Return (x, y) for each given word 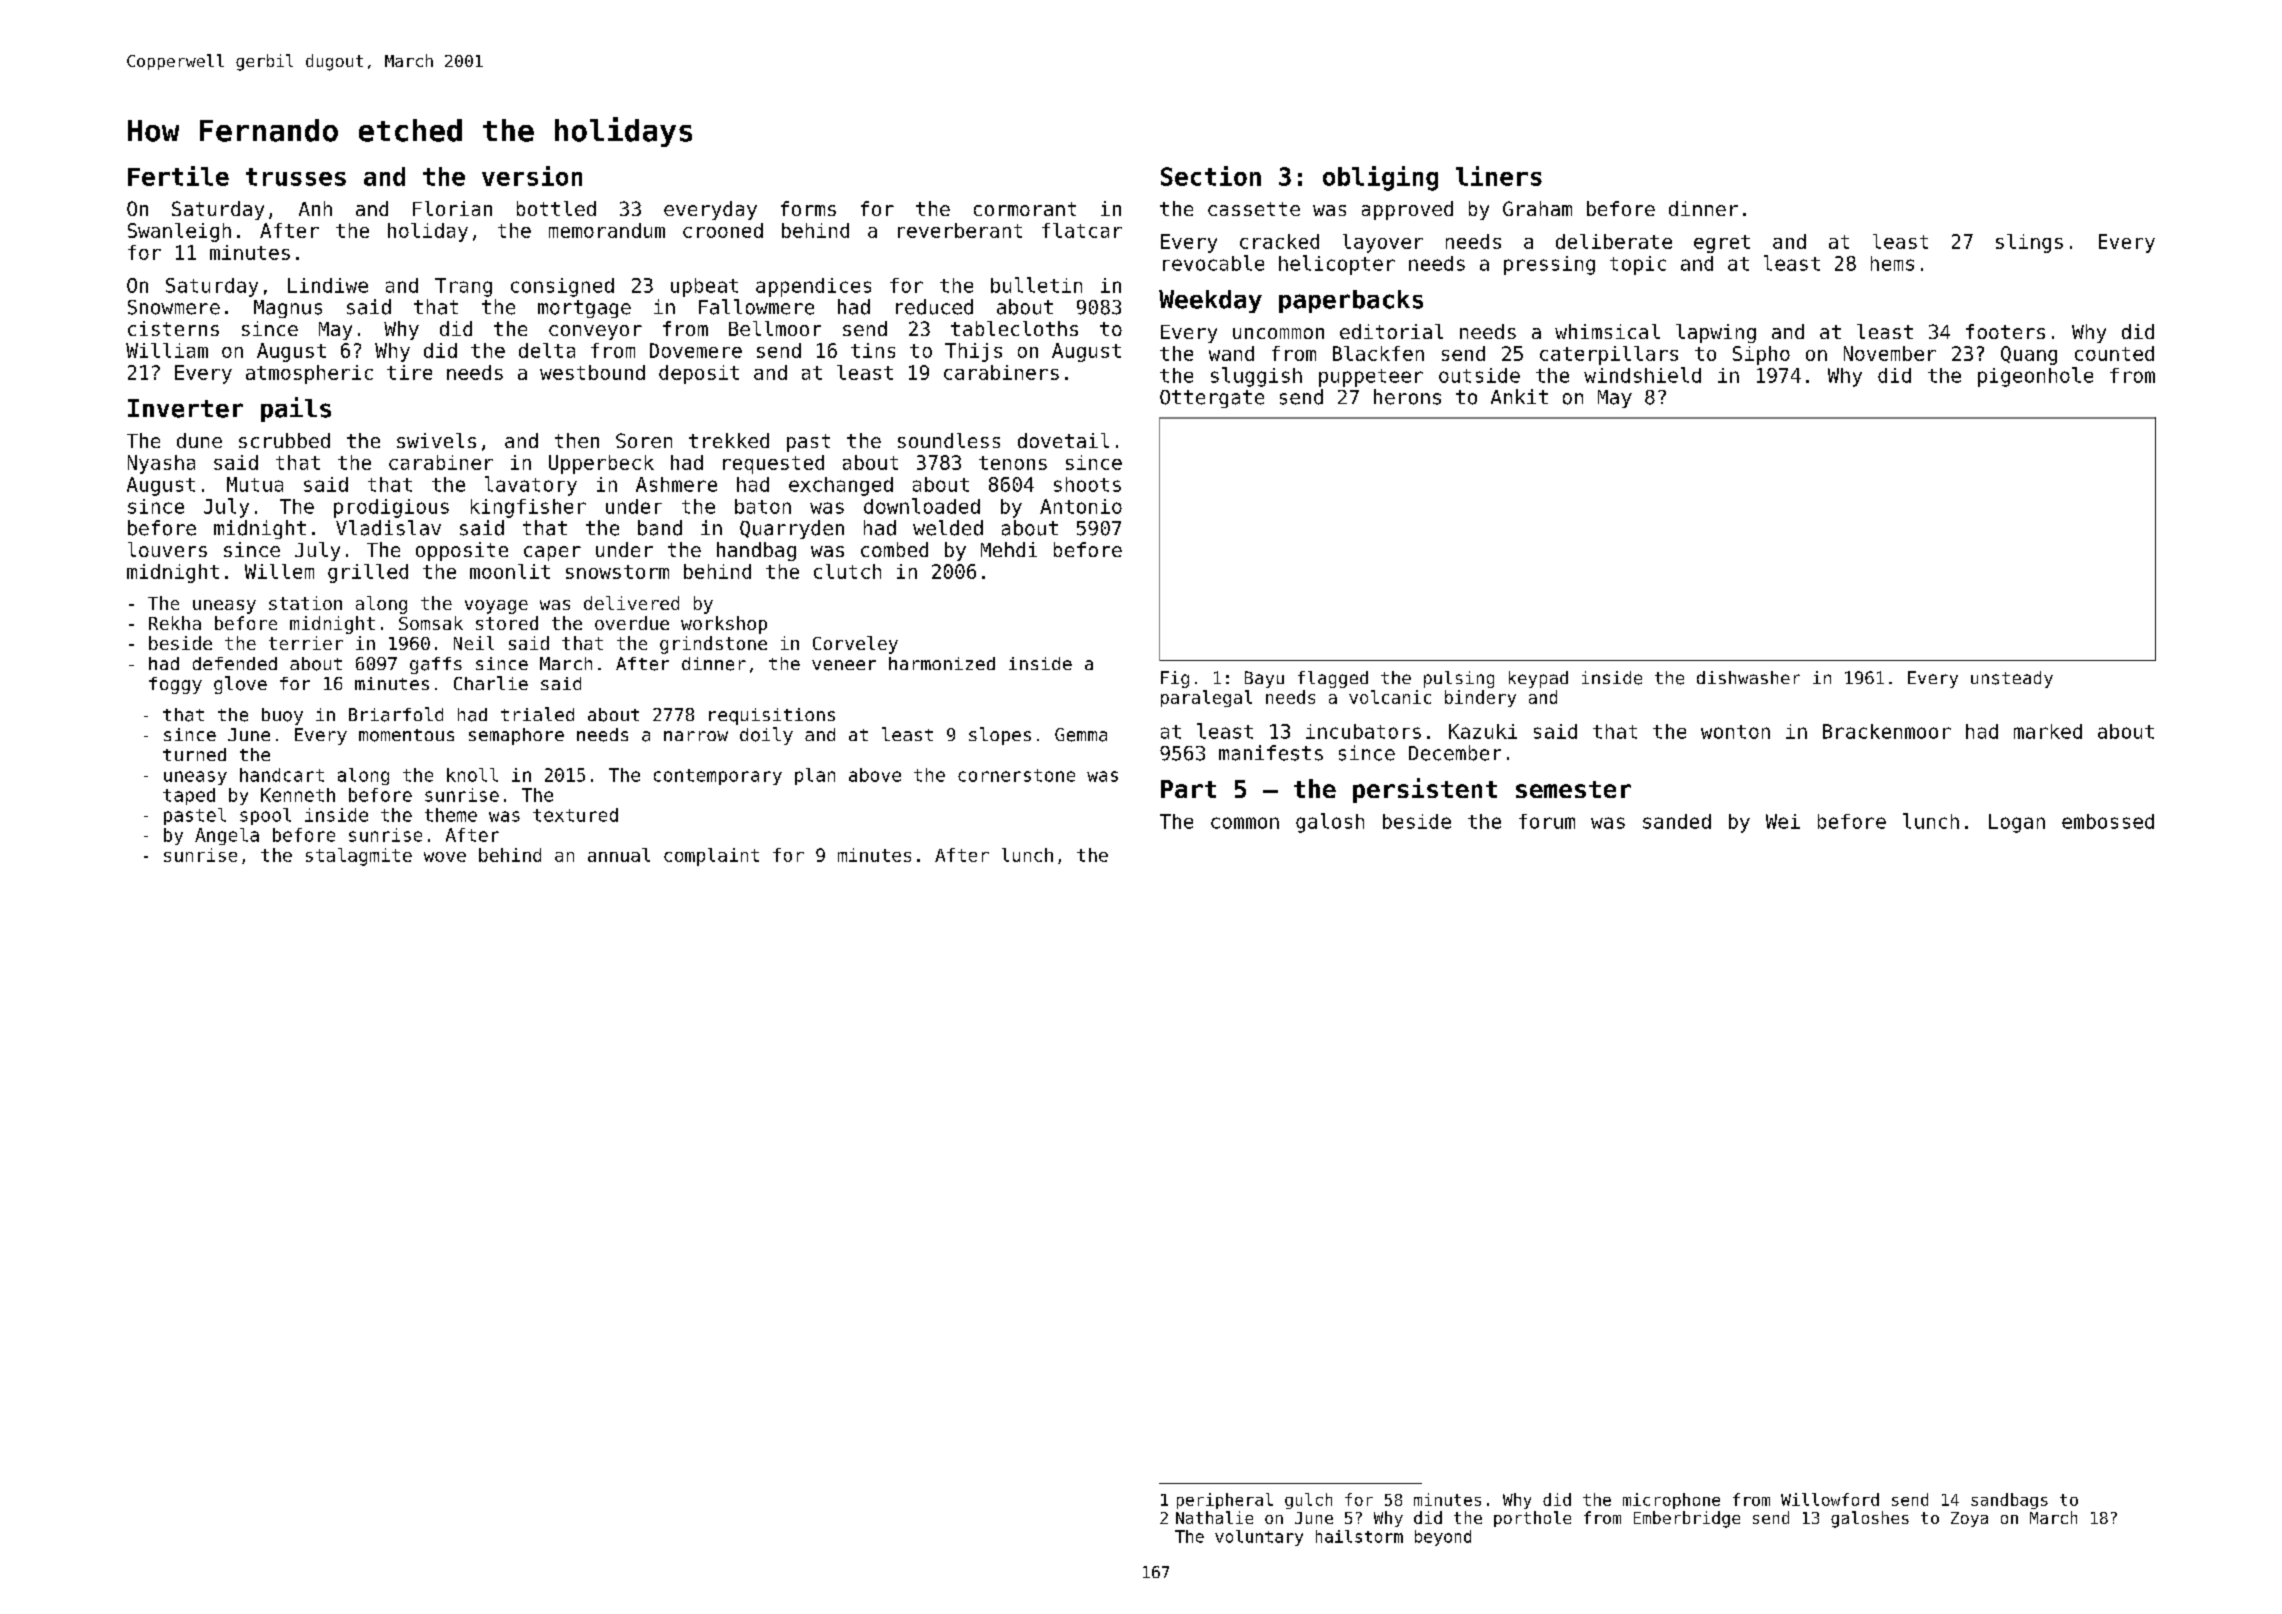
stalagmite (359, 857)
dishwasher (1748, 677)
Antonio (1081, 506)
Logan (2017, 823)
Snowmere (174, 307)
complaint (711, 857)
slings (2029, 243)
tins (873, 350)
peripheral (1225, 1501)
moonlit (510, 571)
